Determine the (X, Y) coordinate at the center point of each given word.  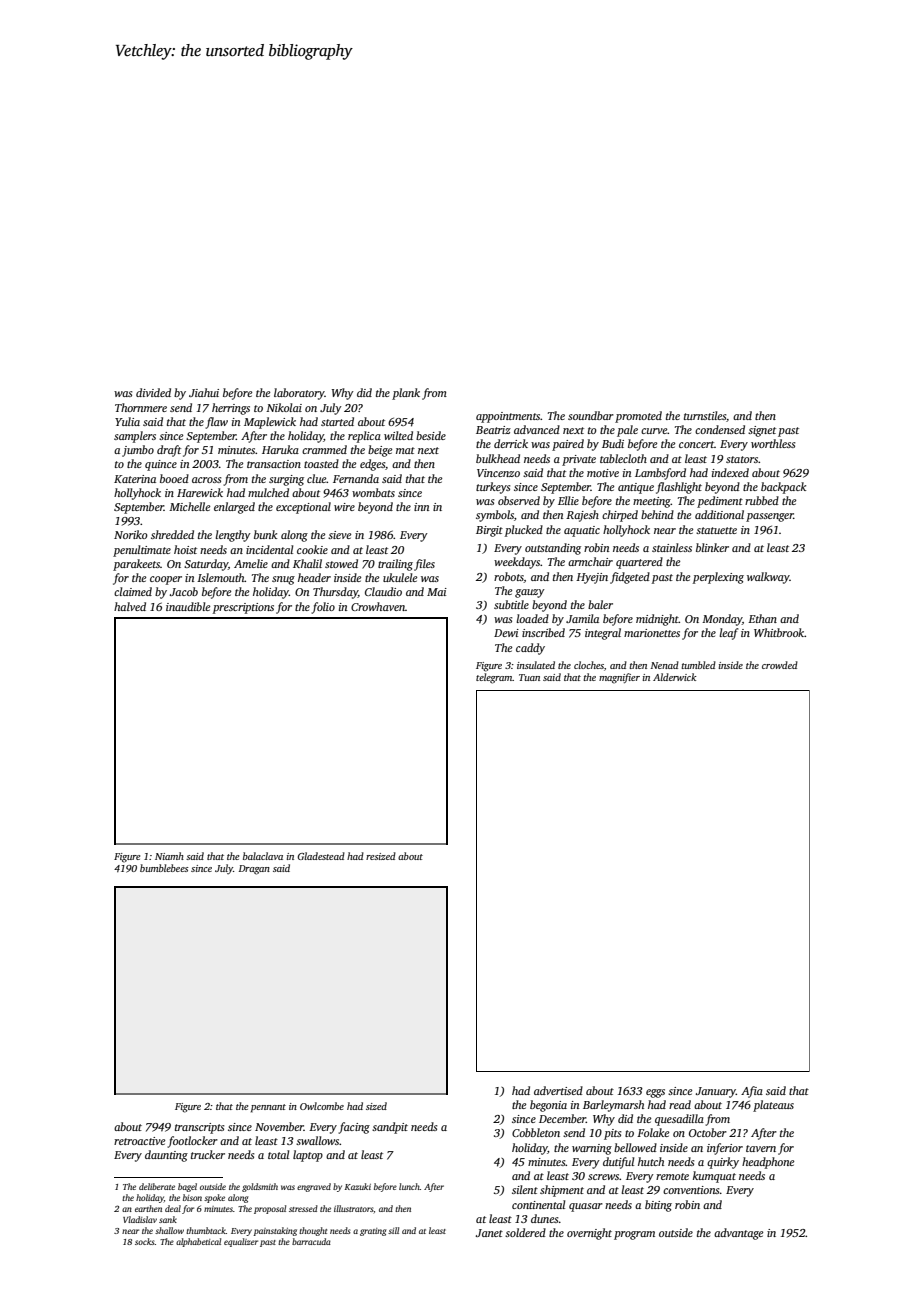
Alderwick (675, 677)
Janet (489, 1233)
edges (372, 465)
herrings (231, 409)
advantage (738, 1234)
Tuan (529, 677)
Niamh (169, 856)
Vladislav (140, 1219)
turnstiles (705, 415)
